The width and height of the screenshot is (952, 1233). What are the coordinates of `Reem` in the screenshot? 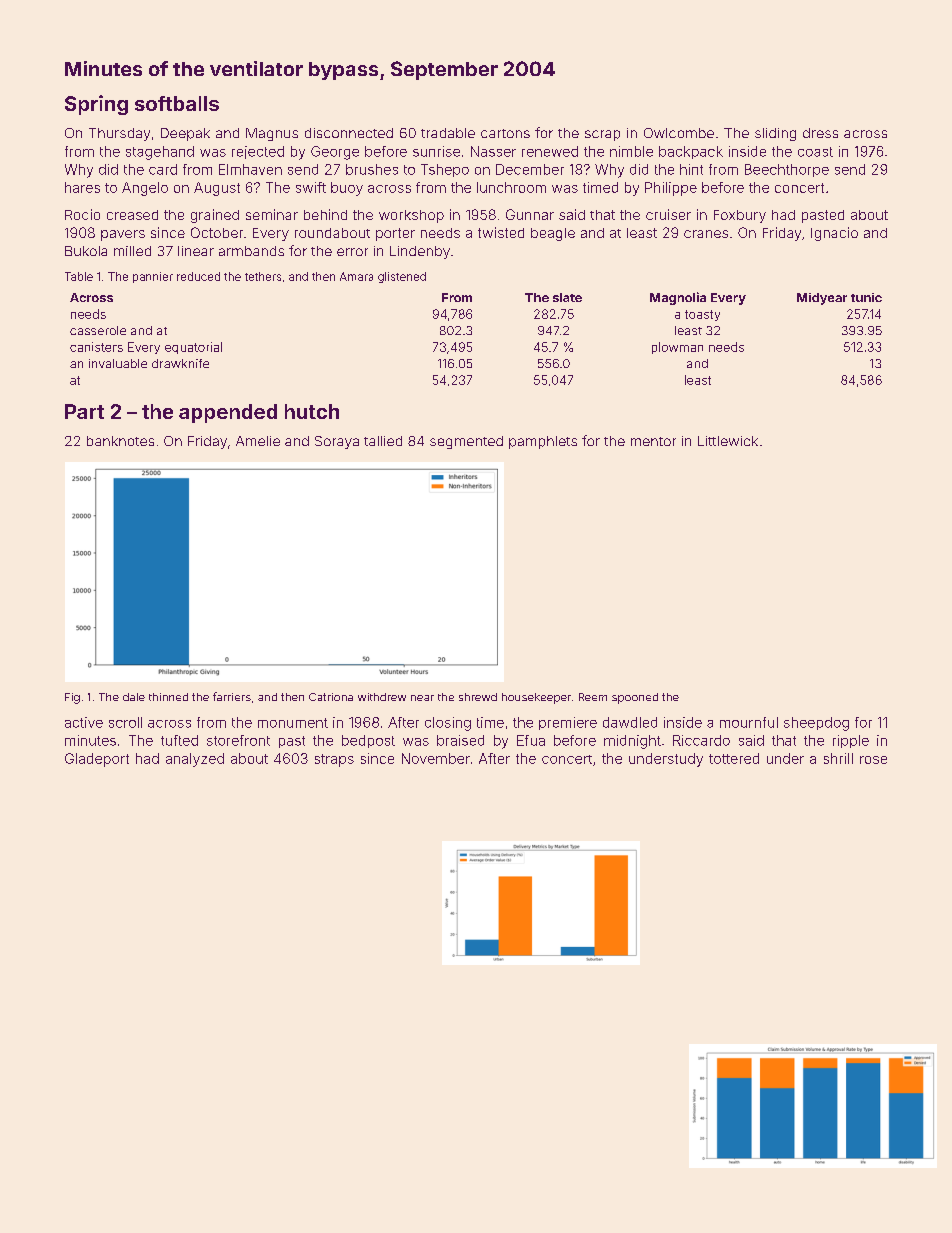 It's located at (593, 697).
